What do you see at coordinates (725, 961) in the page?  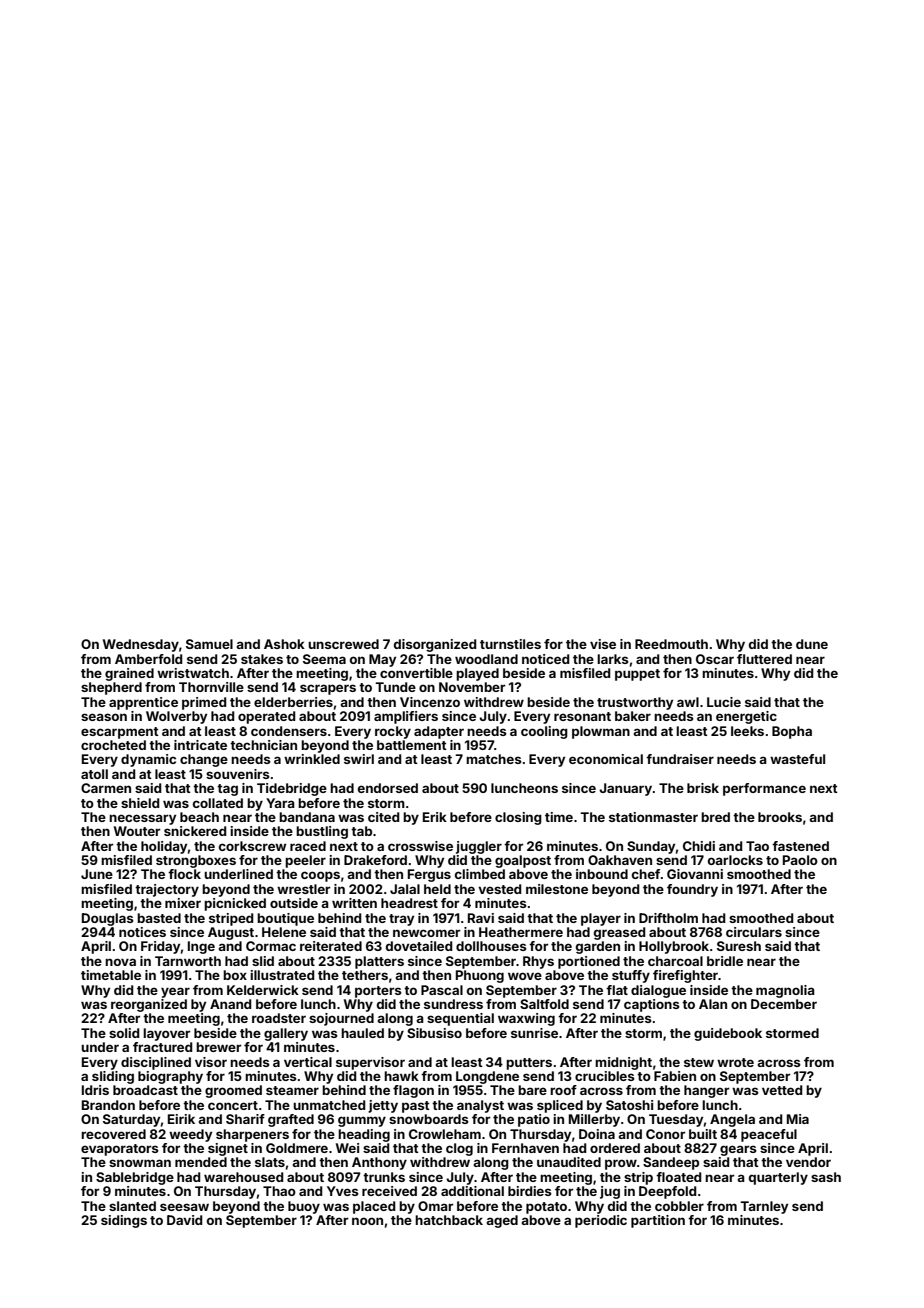 I see `bridle` at bounding box center [725, 961].
